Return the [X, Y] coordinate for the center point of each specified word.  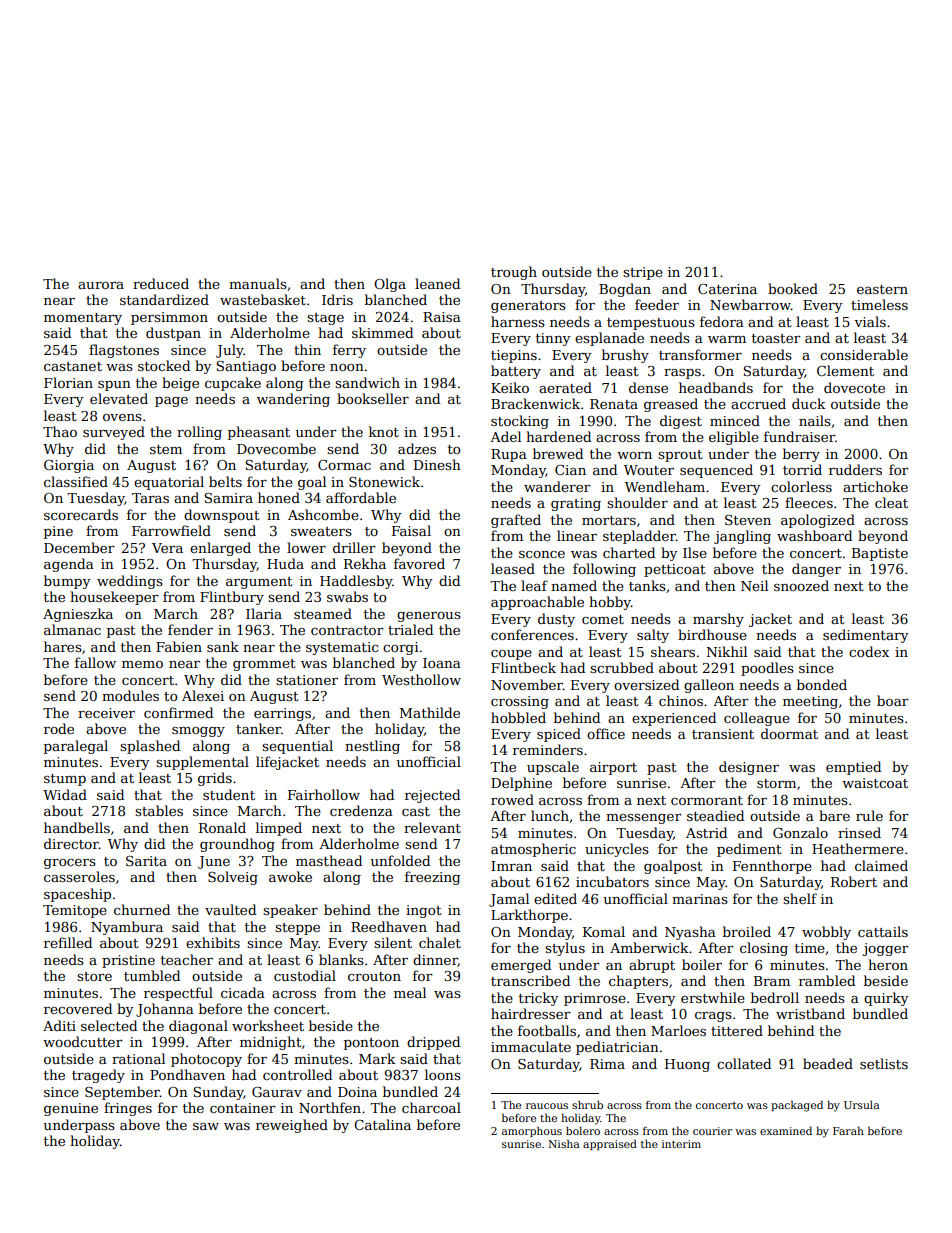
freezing [432, 878]
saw [206, 1126]
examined [786, 1130]
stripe [643, 273]
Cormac [344, 465]
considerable [864, 354]
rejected [432, 796]
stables [159, 810]
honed [279, 497]
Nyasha [690, 933]
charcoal [431, 1107]
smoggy [198, 732]
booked [793, 288]
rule [869, 815]
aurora [101, 285]
